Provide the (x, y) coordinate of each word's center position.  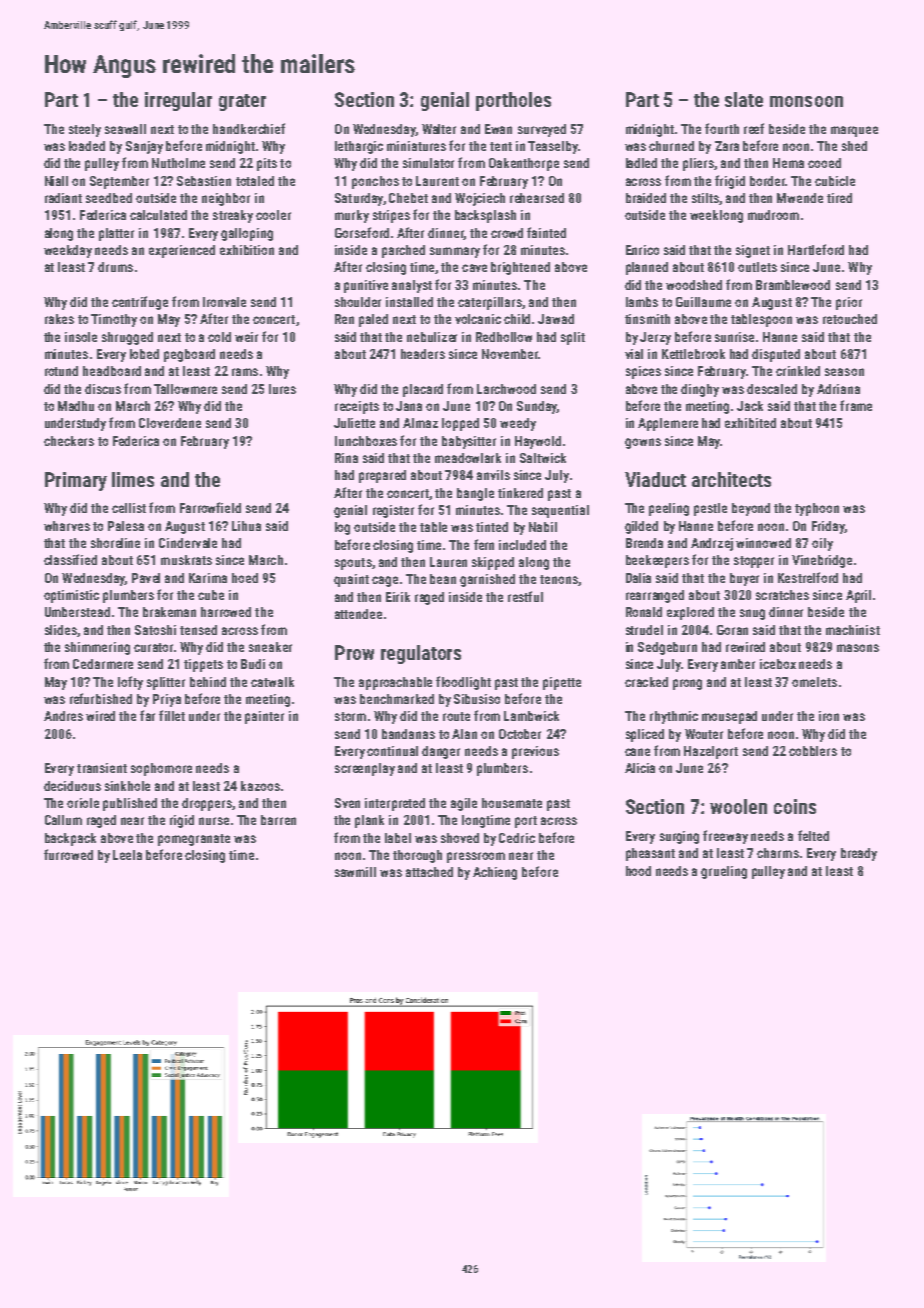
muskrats (186, 560)
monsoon (806, 101)
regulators (421, 654)
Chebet (408, 198)
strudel (644, 630)
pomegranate (194, 840)
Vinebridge (822, 561)
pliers (699, 164)
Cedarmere (103, 664)
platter (116, 234)
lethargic (359, 147)
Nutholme (178, 163)
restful (525, 596)
